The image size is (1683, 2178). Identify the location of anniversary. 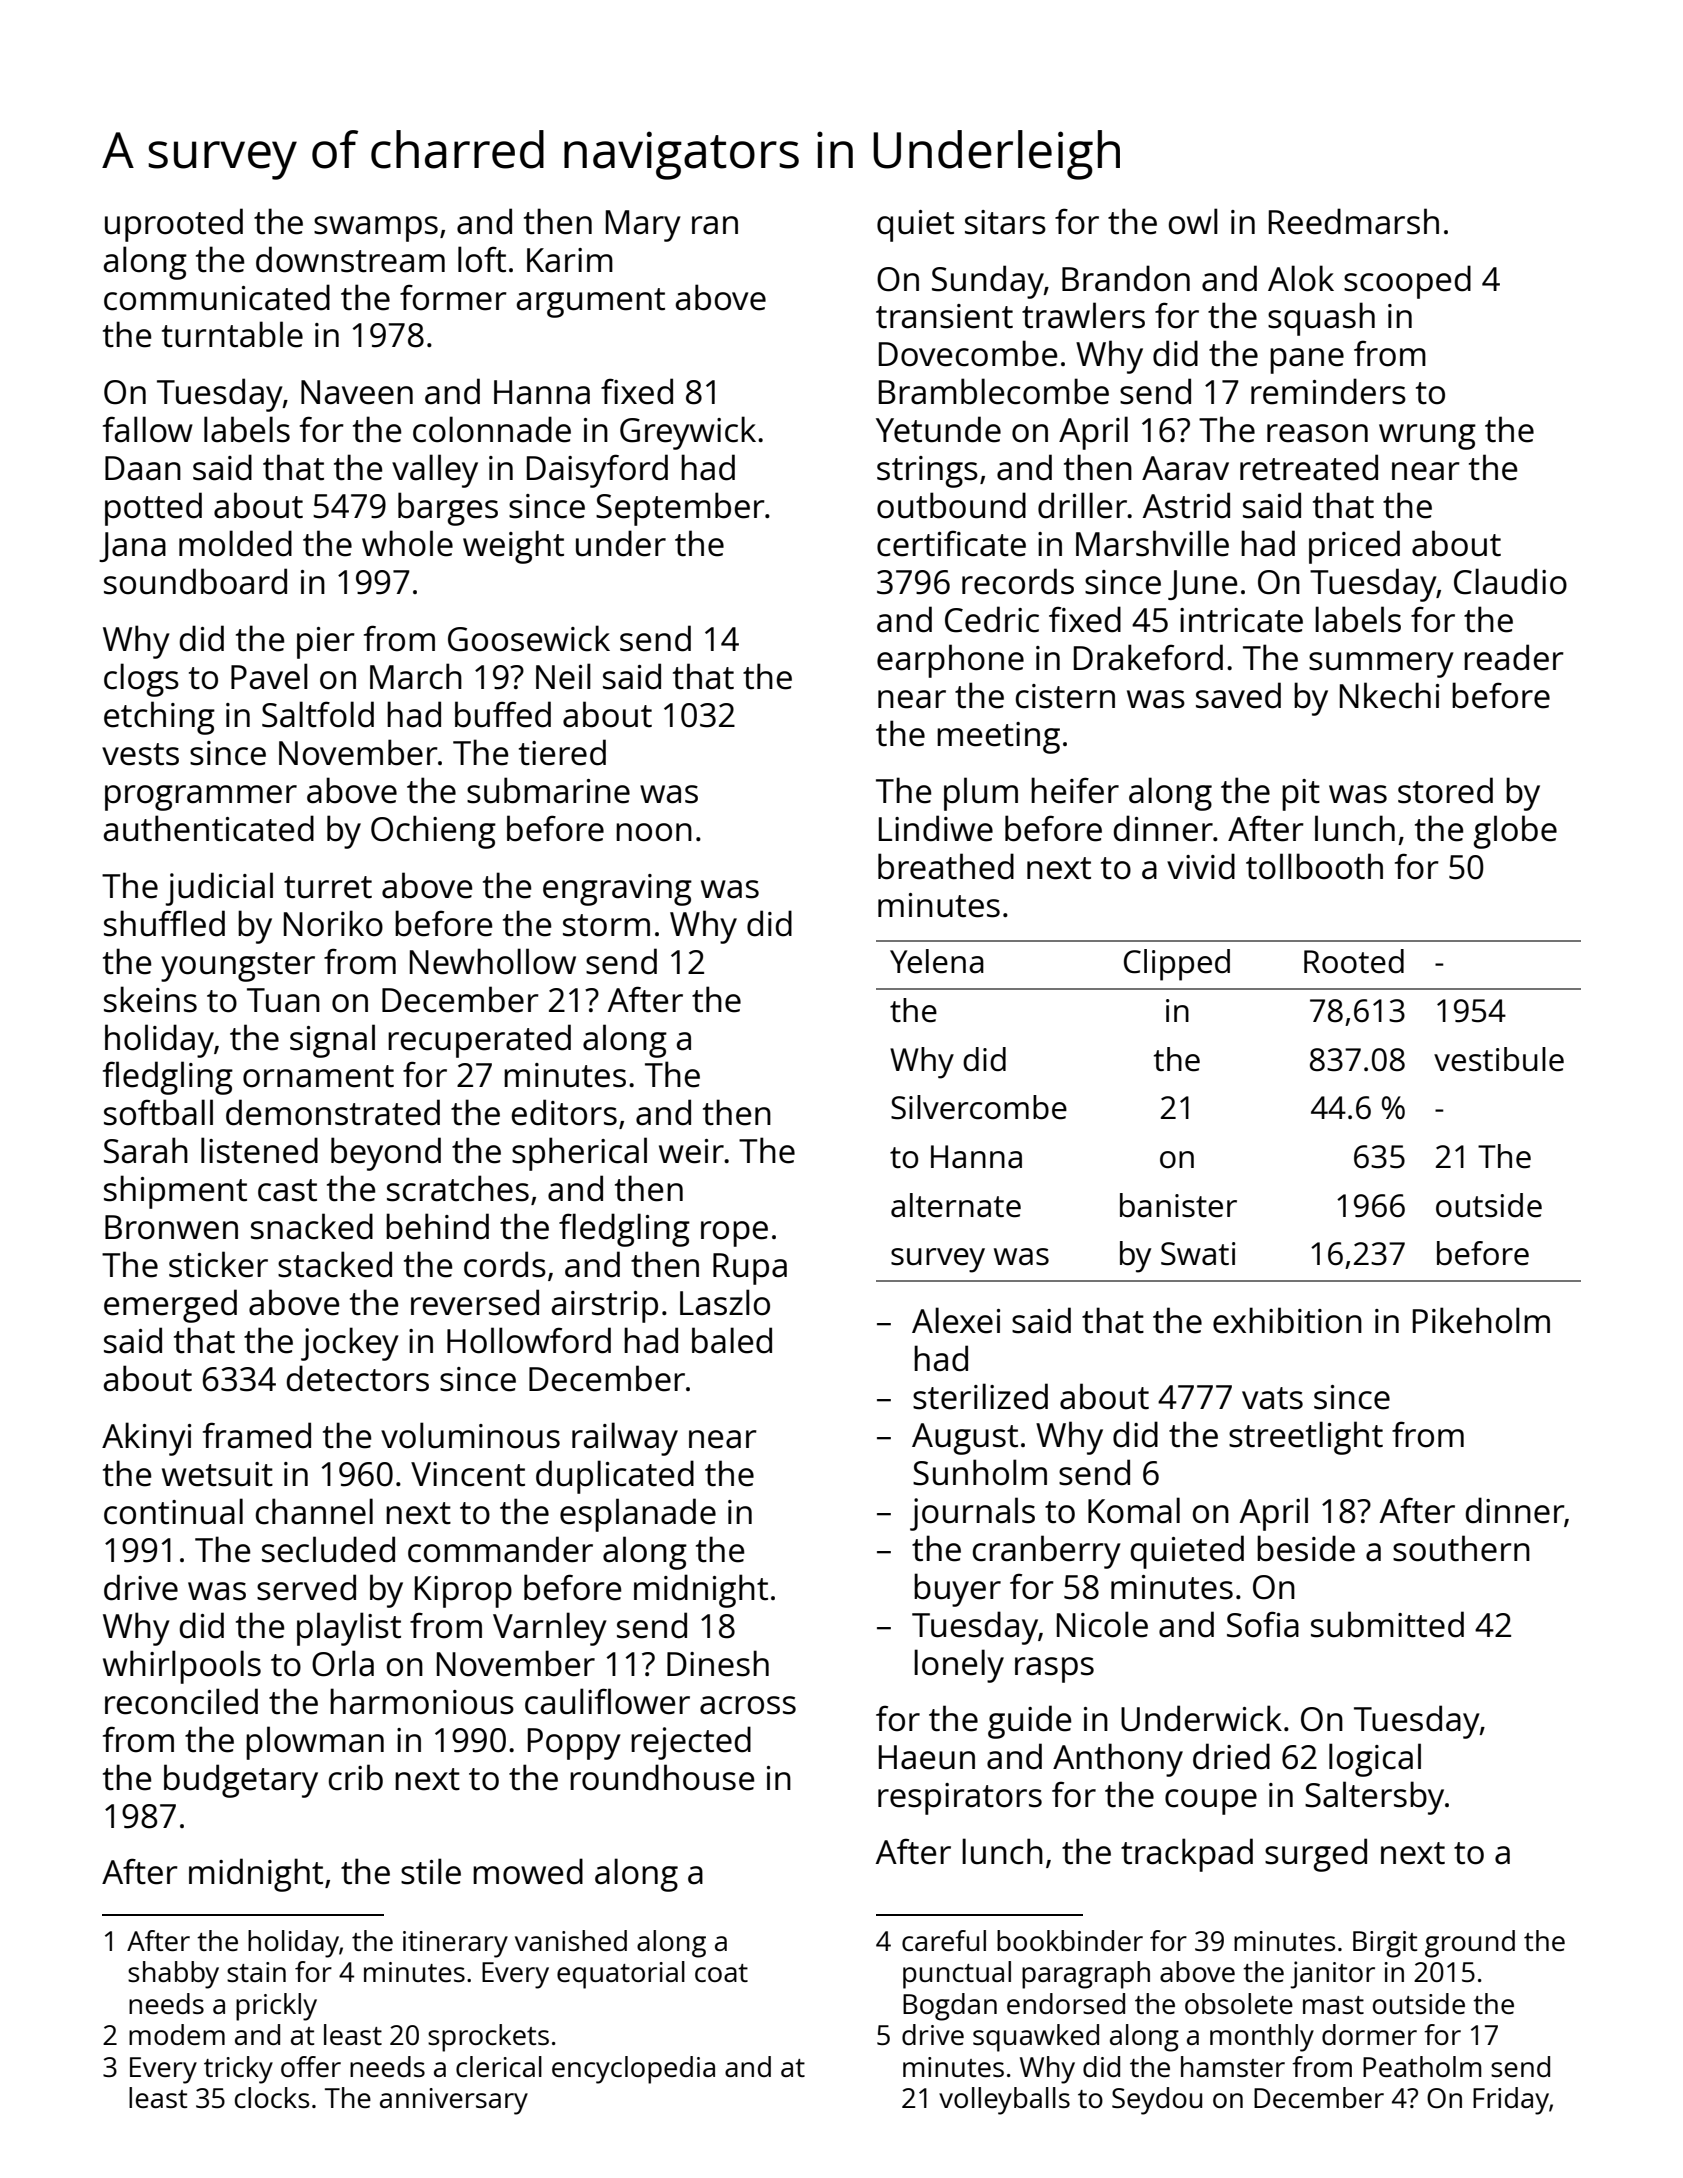
(454, 2101).
